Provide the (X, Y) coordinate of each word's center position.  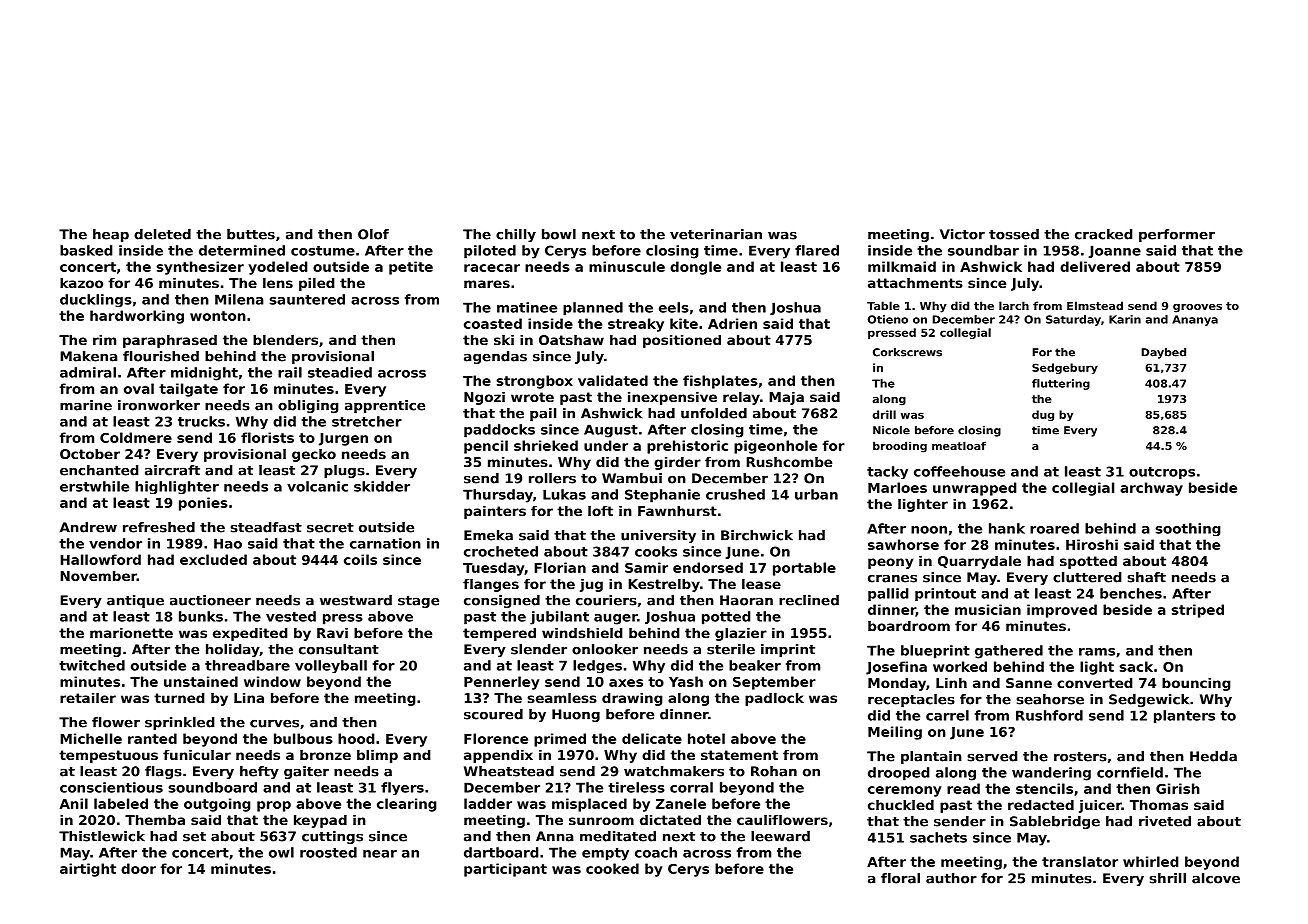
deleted (162, 234)
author (951, 878)
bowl (559, 234)
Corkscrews (907, 352)
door (138, 868)
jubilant (559, 618)
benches (1131, 593)
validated (613, 380)
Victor (962, 234)
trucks (201, 421)
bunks (201, 616)
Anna (555, 836)
